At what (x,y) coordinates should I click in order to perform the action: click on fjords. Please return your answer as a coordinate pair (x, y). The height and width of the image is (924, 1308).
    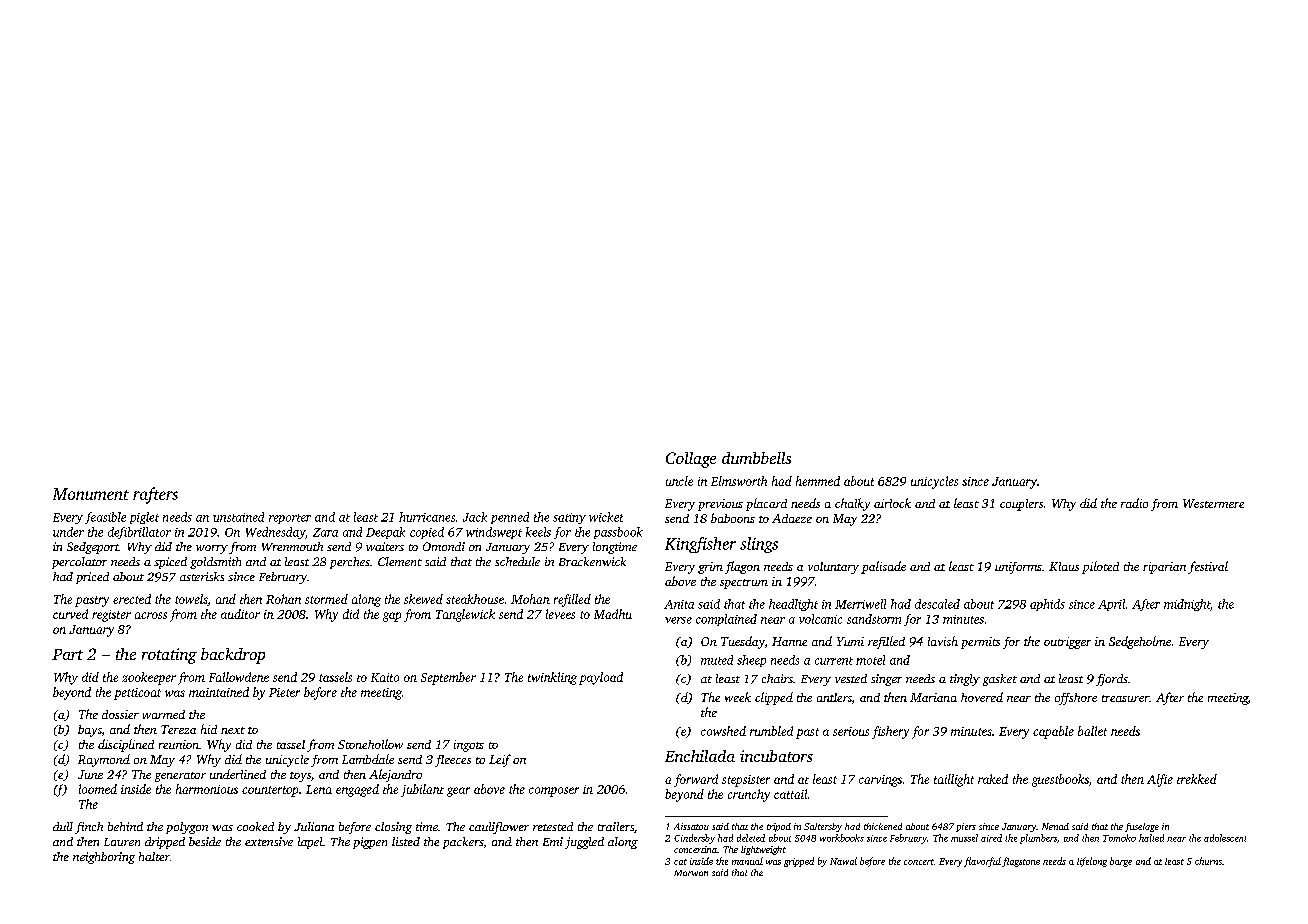
    Looking at the image, I should click on (1112, 680).
